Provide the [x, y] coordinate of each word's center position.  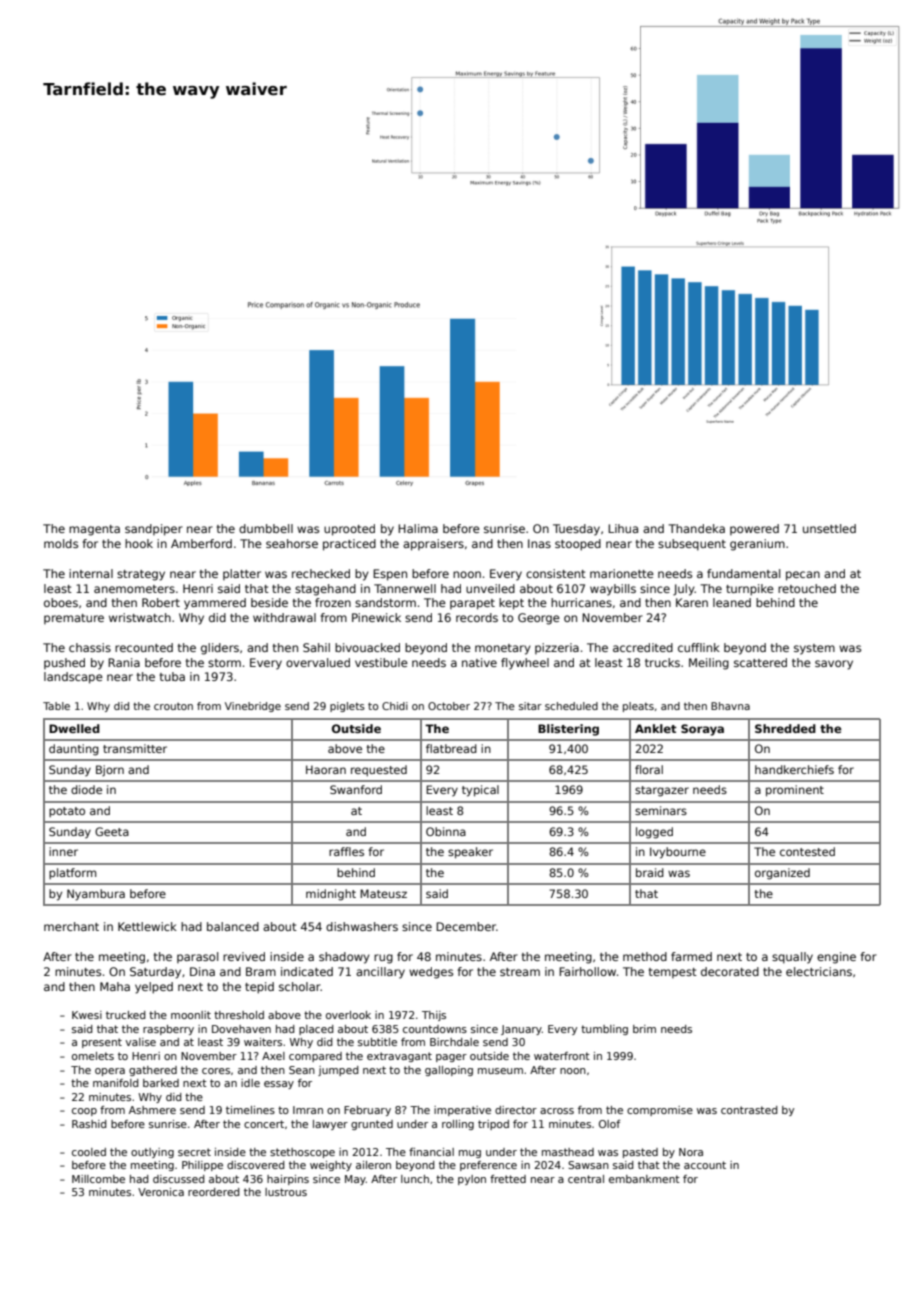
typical [480, 791]
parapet [472, 604]
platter [242, 574]
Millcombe [98, 1179]
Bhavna [730, 706]
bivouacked [367, 647]
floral [649, 769]
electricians [819, 971]
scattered [760, 662]
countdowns [435, 1029]
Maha [115, 986]
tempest [673, 973]
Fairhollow [587, 971]
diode [86, 789]
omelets [93, 1056]
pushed [64, 663]
